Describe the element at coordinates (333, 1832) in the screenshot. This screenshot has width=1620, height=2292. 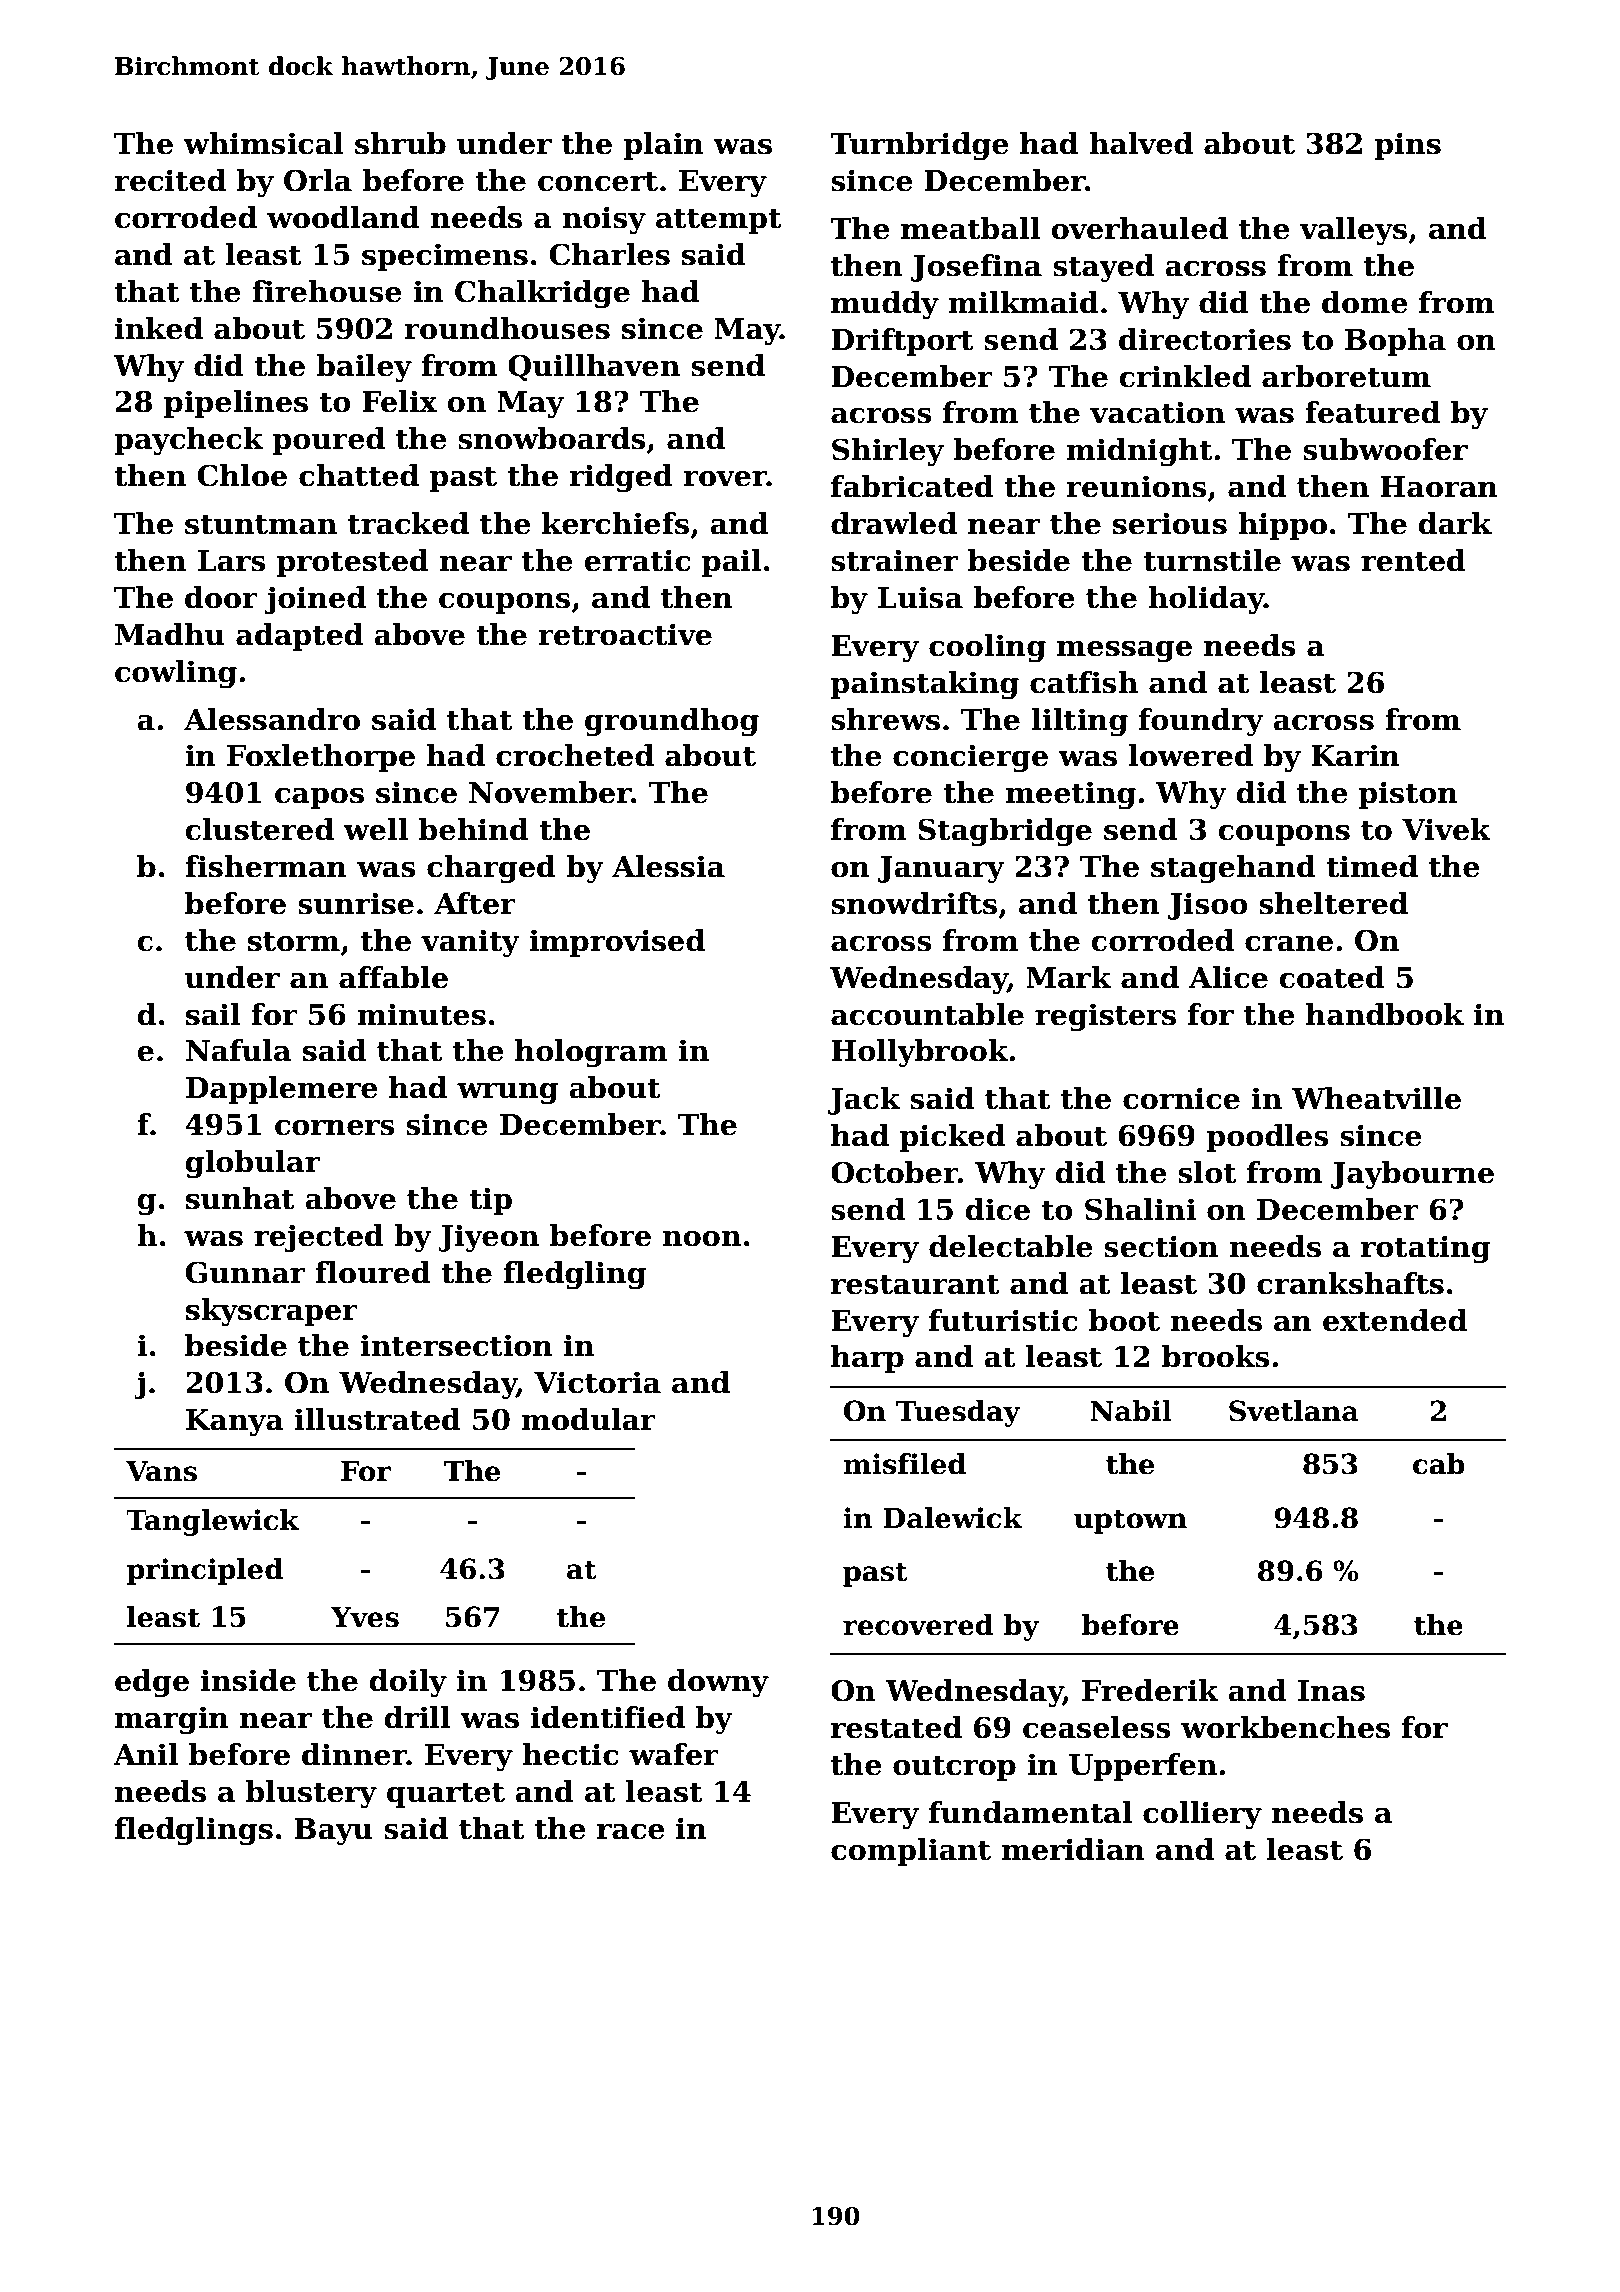
I see `Bayu` at that location.
